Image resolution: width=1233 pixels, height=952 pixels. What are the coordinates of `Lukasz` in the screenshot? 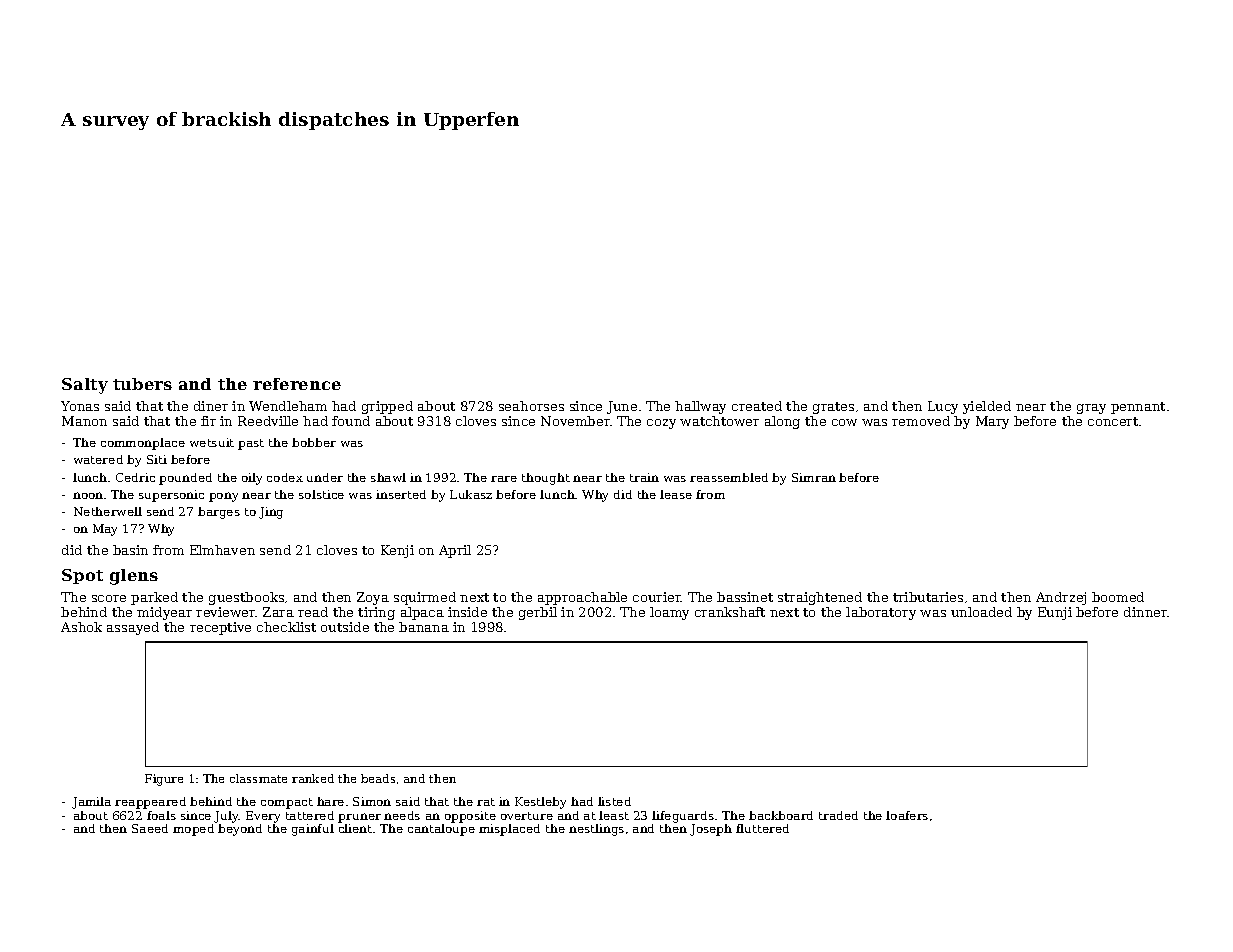 It's located at (471, 494).
